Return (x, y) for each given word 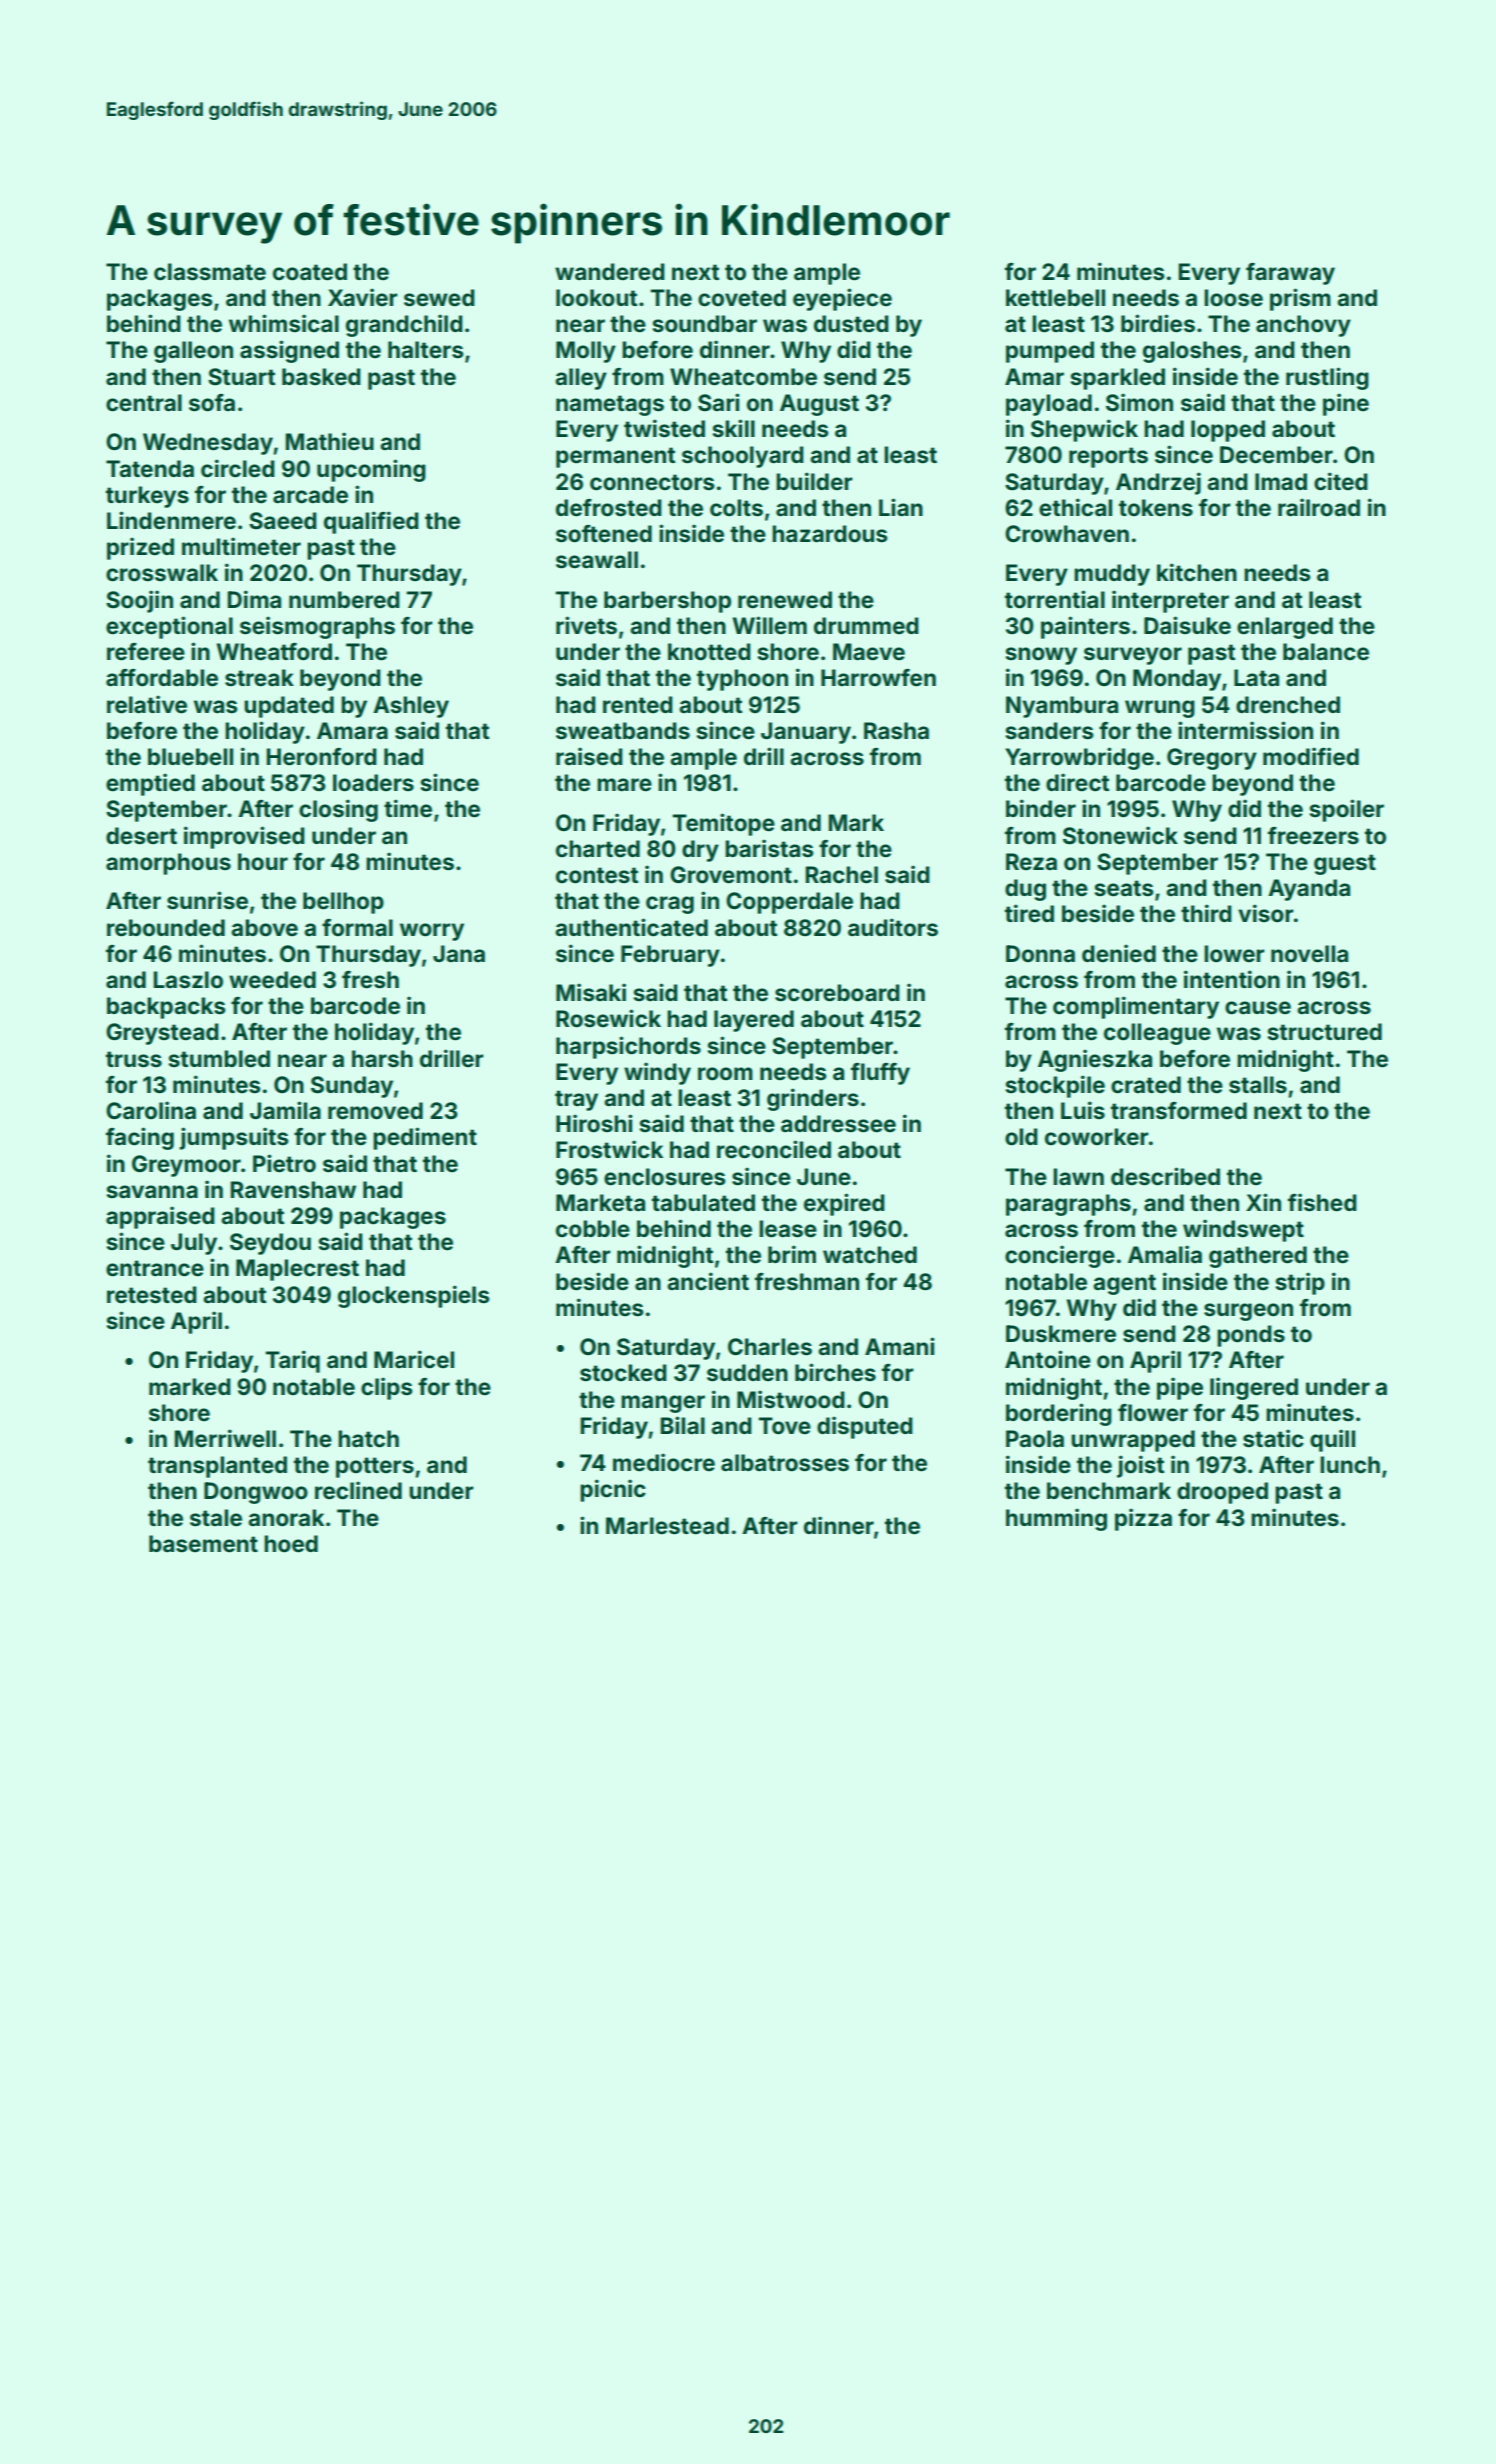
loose (1233, 298)
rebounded (166, 928)
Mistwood (791, 1399)
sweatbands (623, 731)
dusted (851, 324)
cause (1258, 1008)
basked (321, 377)
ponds (1251, 1336)
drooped (1222, 1493)
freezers (1313, 836)
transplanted (217, 1467)
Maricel (414, 1359)
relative (147, 704)
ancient (708, 1281)
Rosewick (608, 1018)
